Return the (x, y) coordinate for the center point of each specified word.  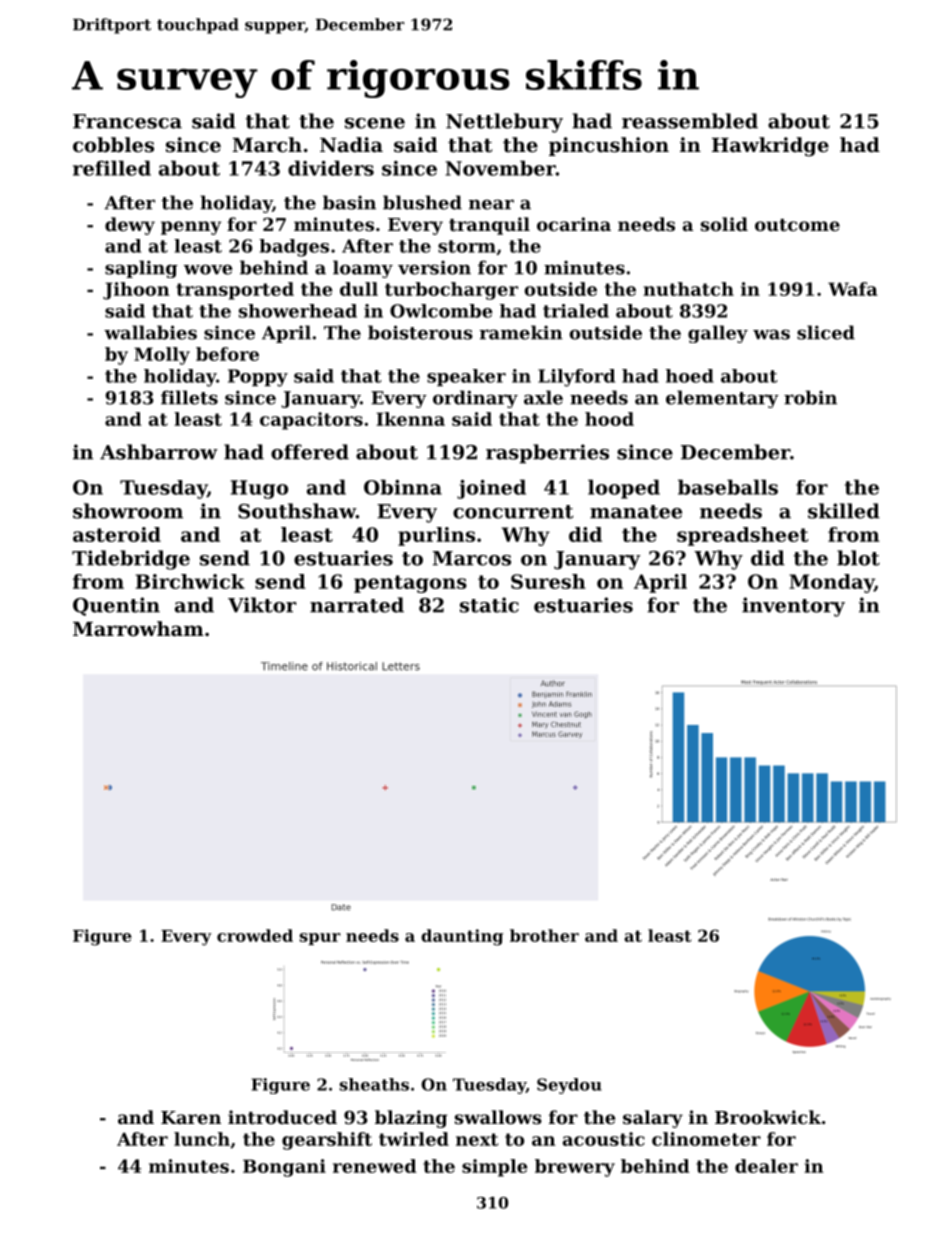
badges (294, 248)
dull (359, 289)
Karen (191, 1117)
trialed (576, 311)
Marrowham (138, 629)
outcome (797, 225)
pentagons (410, 584)
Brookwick (768, 1117)
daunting (462, 937)
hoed (690, 376)
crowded (255, 935)
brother (544, 935)
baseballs (728, 487)
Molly (162, 356)
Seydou (569, 1086)
